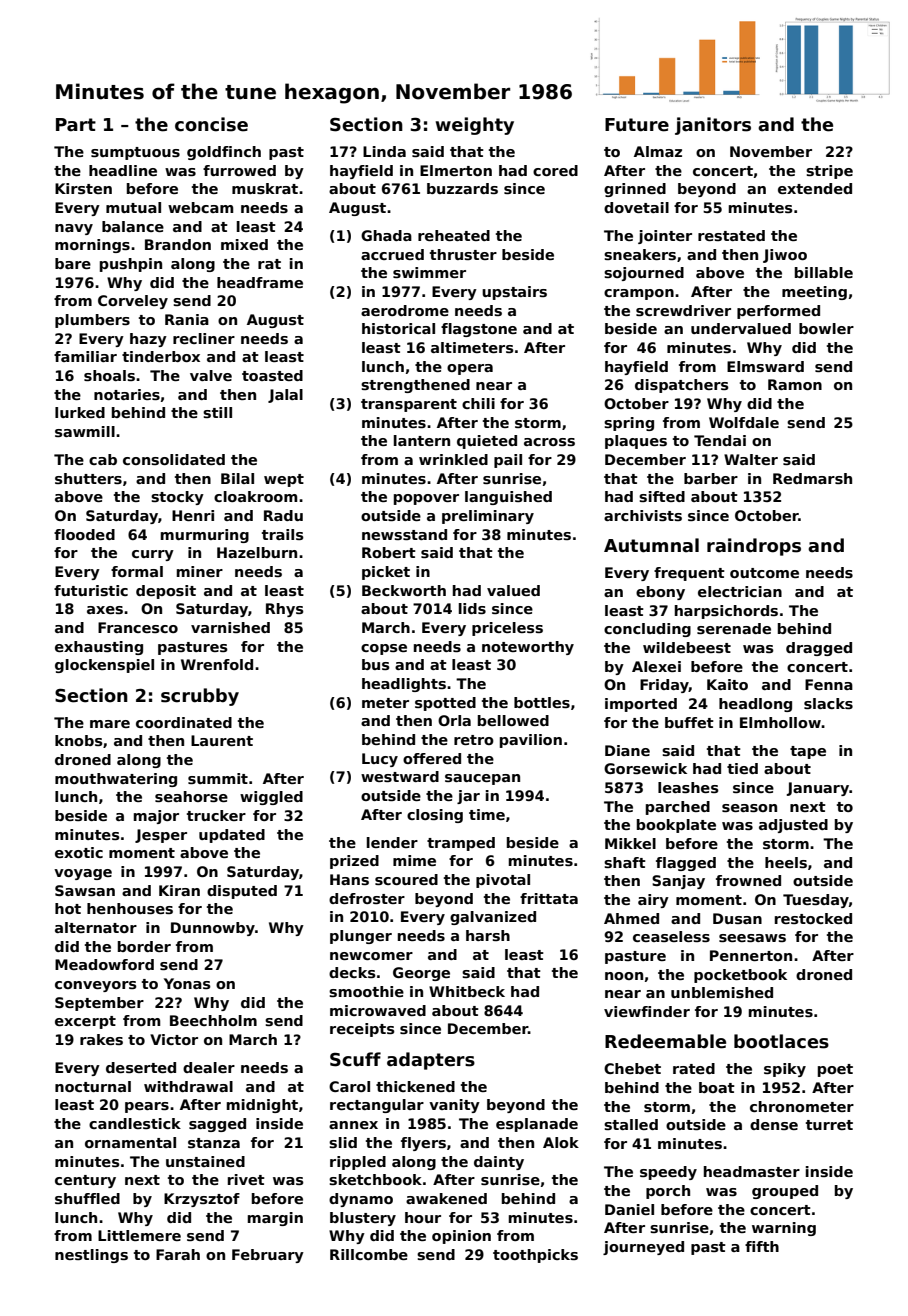 This image has width=908, height=1316. I want to click on Part, so click(76, 125).
